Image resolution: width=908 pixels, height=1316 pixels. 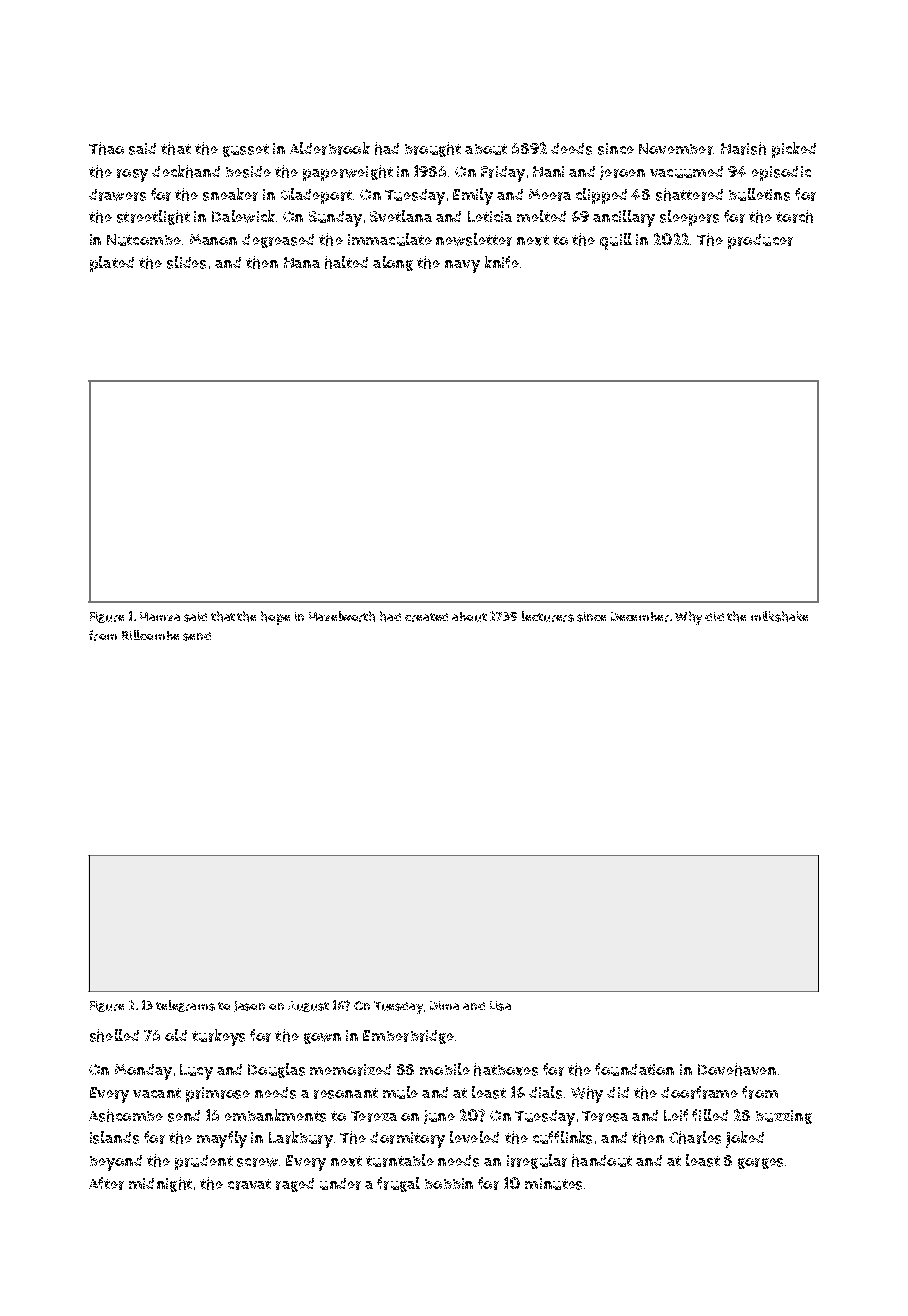 What do you see at coordinates (398, 1184) in the screenshot?
I see `frugal` at bounding box center [398, 1184].
